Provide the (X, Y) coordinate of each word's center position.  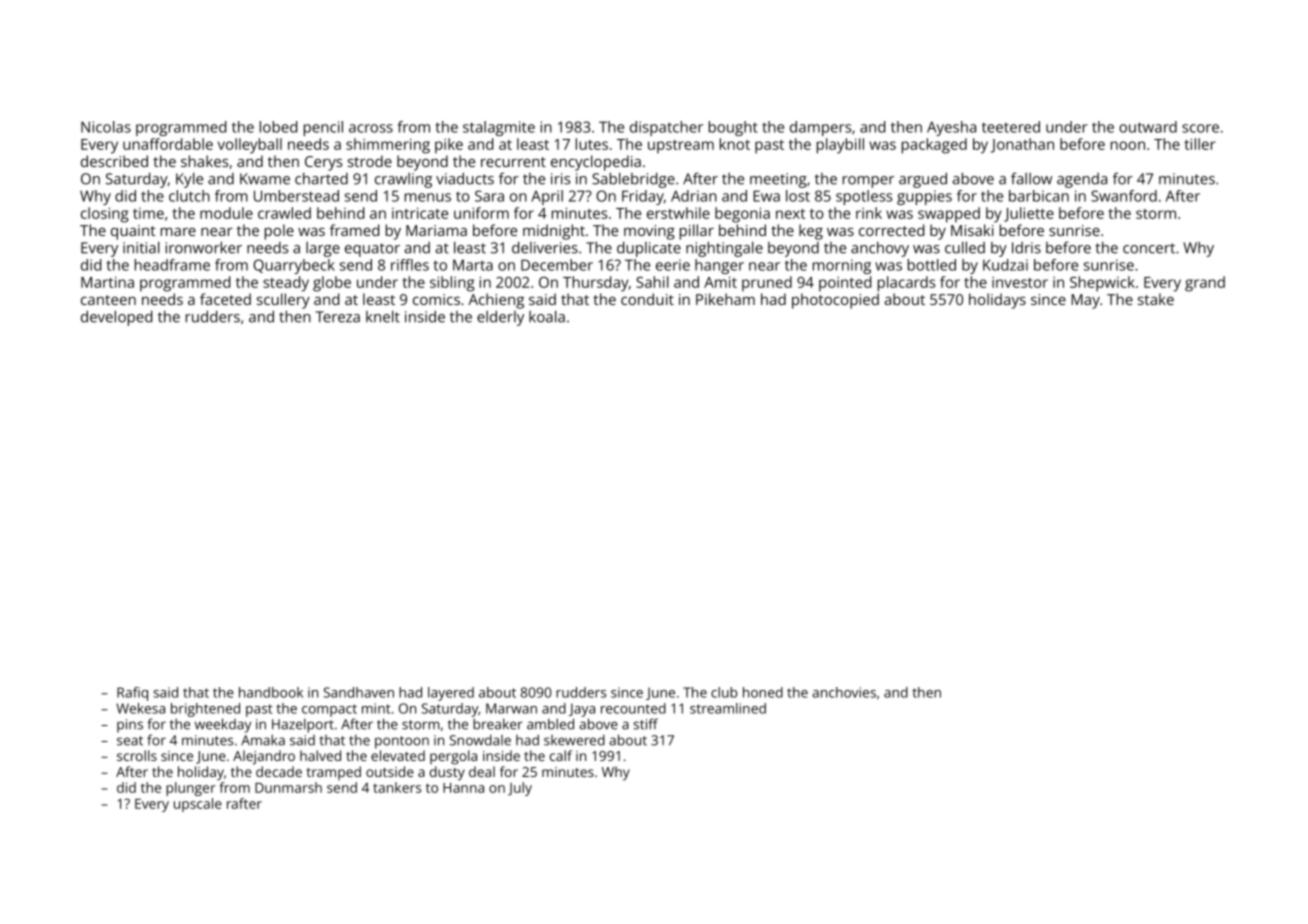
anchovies (844, 692)
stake (1156, 299)
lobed (278, 127)
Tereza (338, 317)
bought (733, 128)
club (724, 692)
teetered (1011, 127)
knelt (383, 317)
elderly (500, 318)
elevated (398, 755)
